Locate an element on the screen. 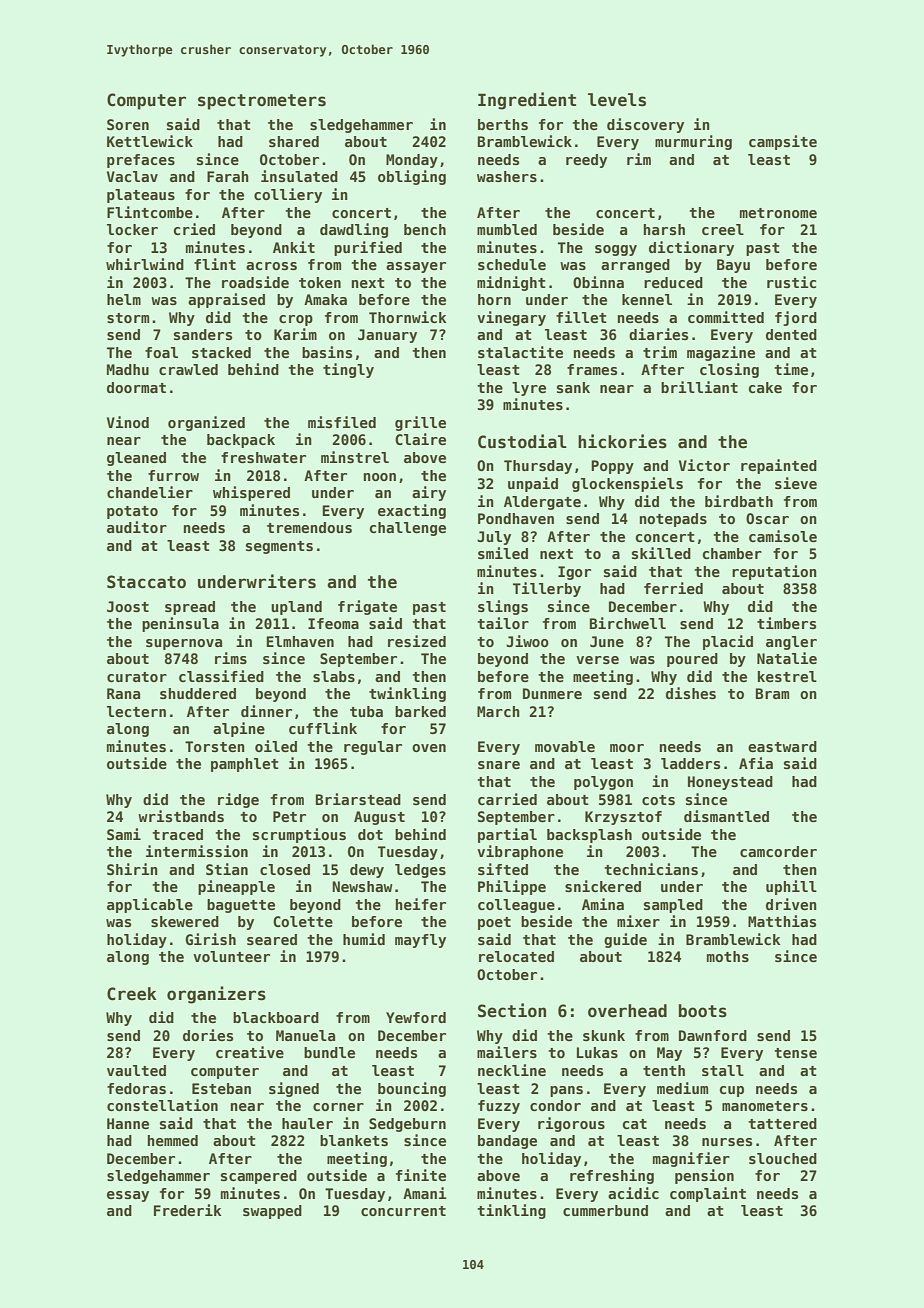  slings is located at coordinates (503, 607).
